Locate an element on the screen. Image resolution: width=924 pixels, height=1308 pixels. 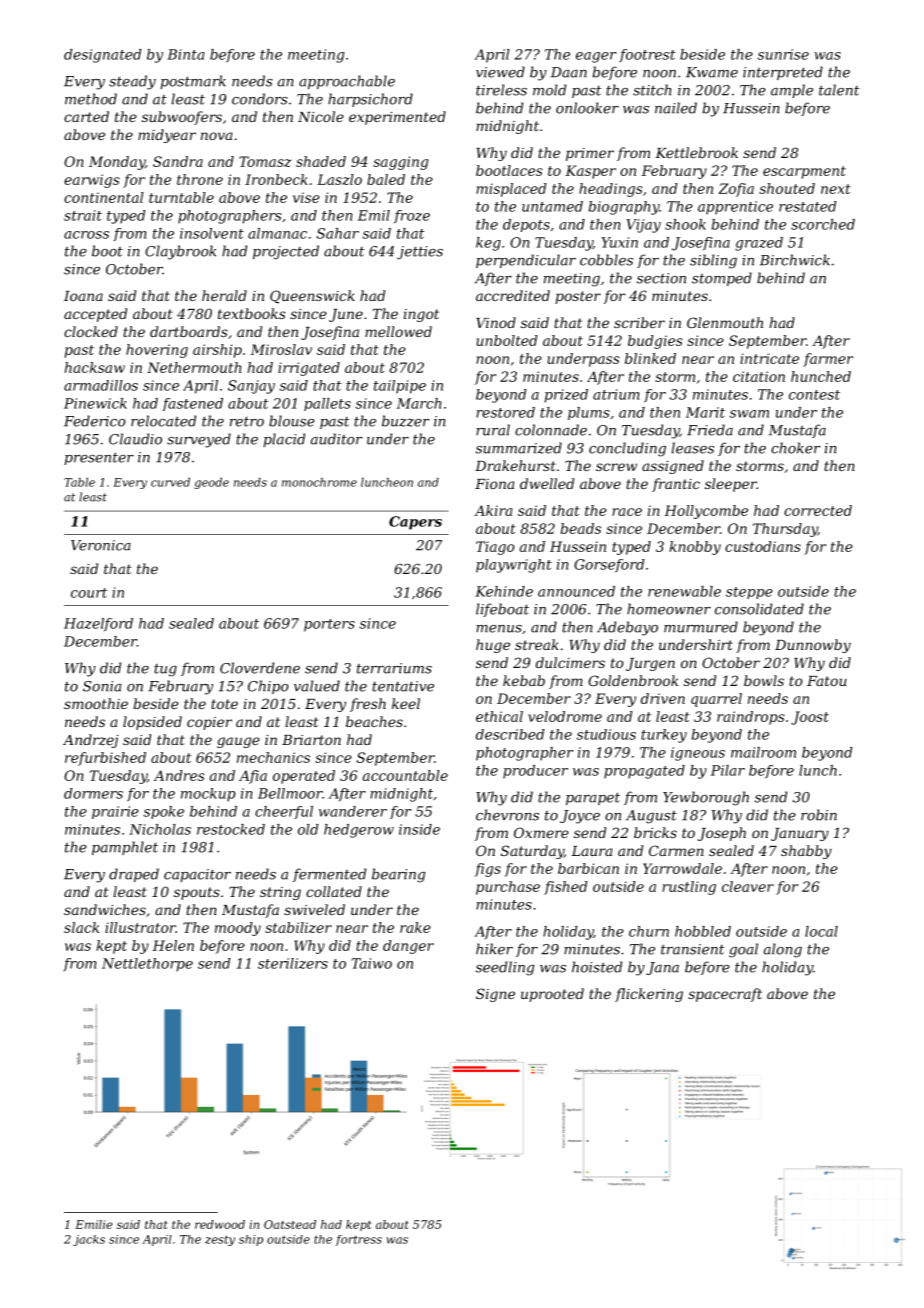
bearing is located at coordinates (398, 875).
